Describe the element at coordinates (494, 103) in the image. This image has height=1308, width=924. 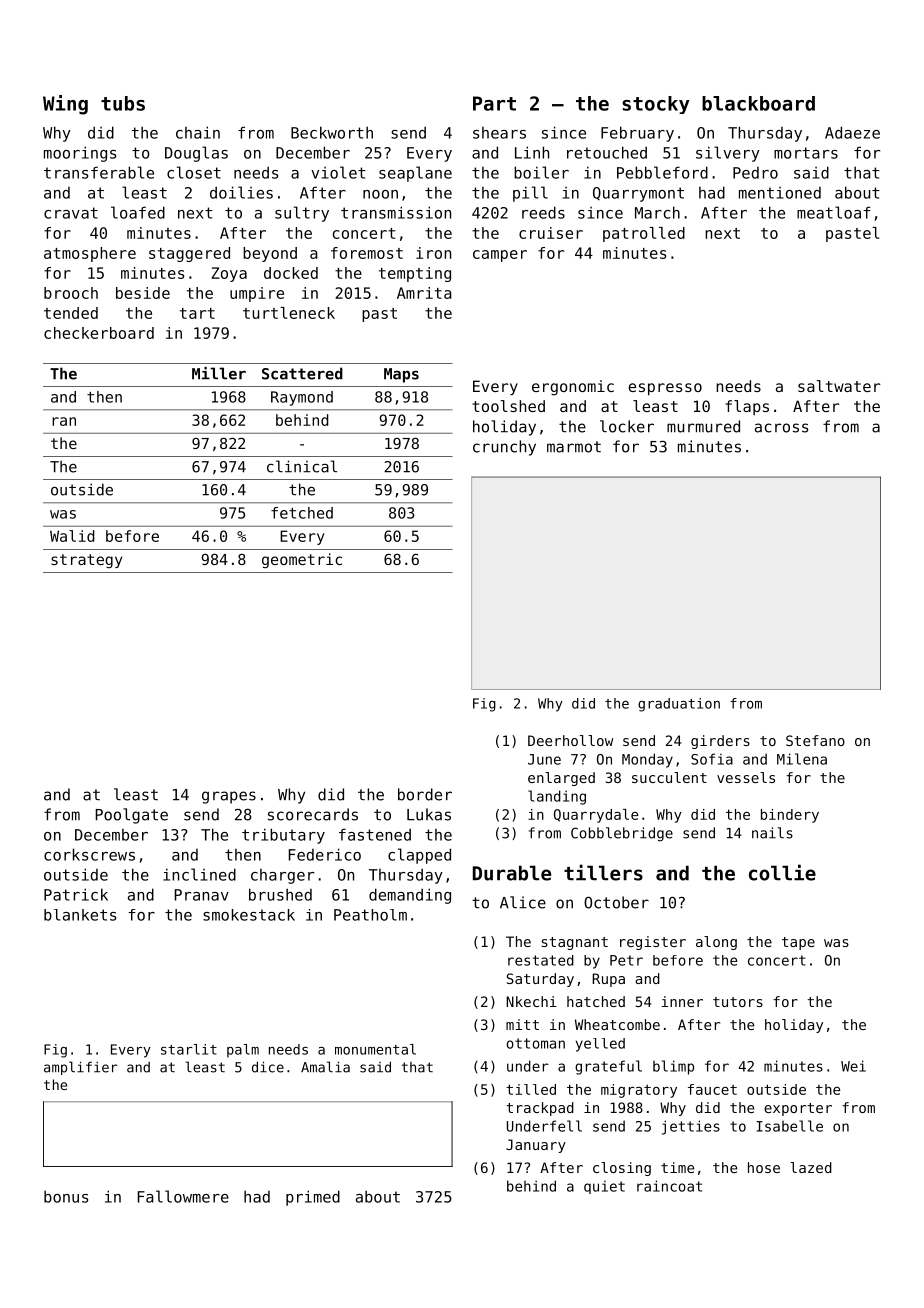
I see `Part` at that location.
